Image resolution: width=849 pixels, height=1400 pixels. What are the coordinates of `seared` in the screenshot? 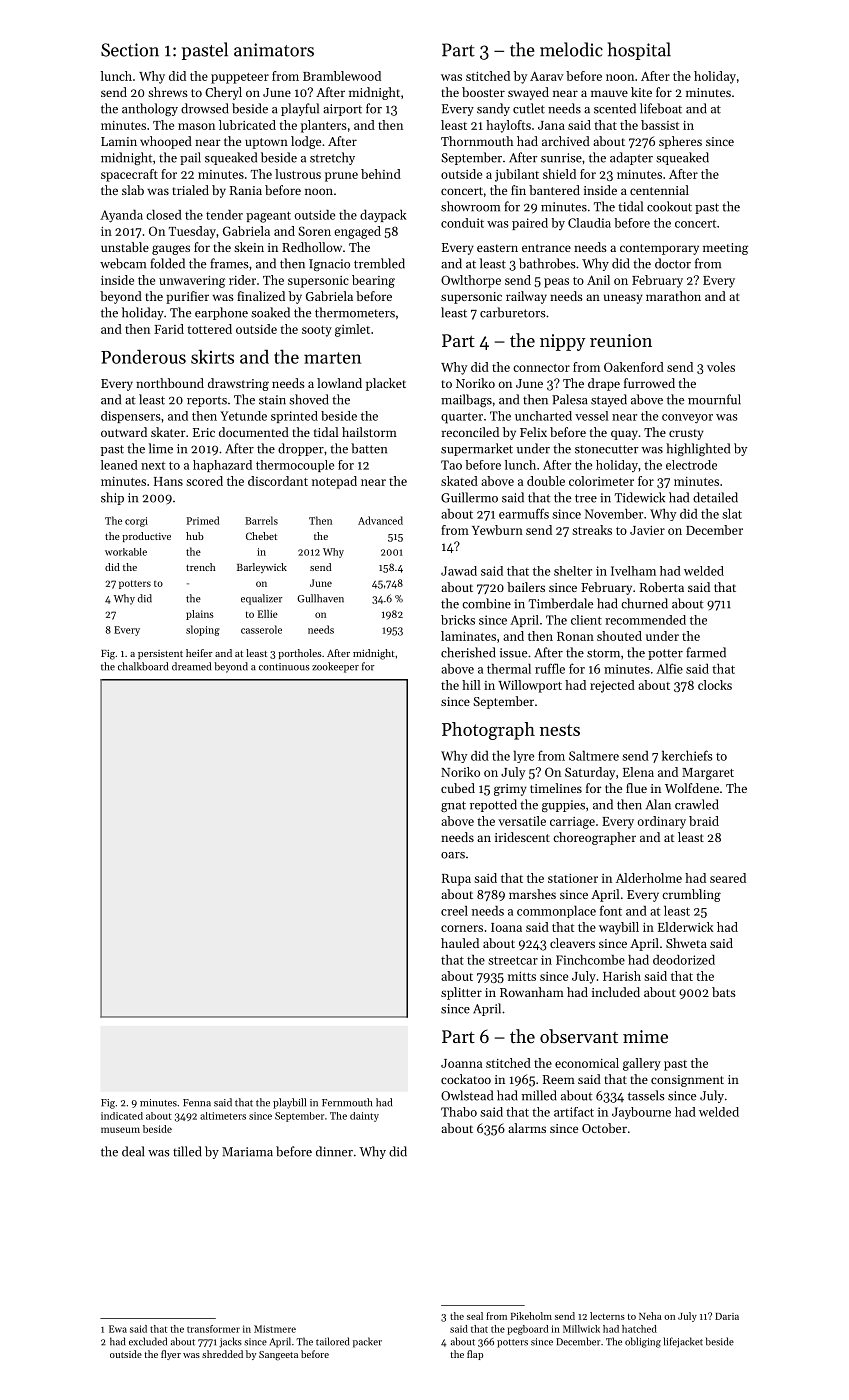 It's located at (728, 878).
